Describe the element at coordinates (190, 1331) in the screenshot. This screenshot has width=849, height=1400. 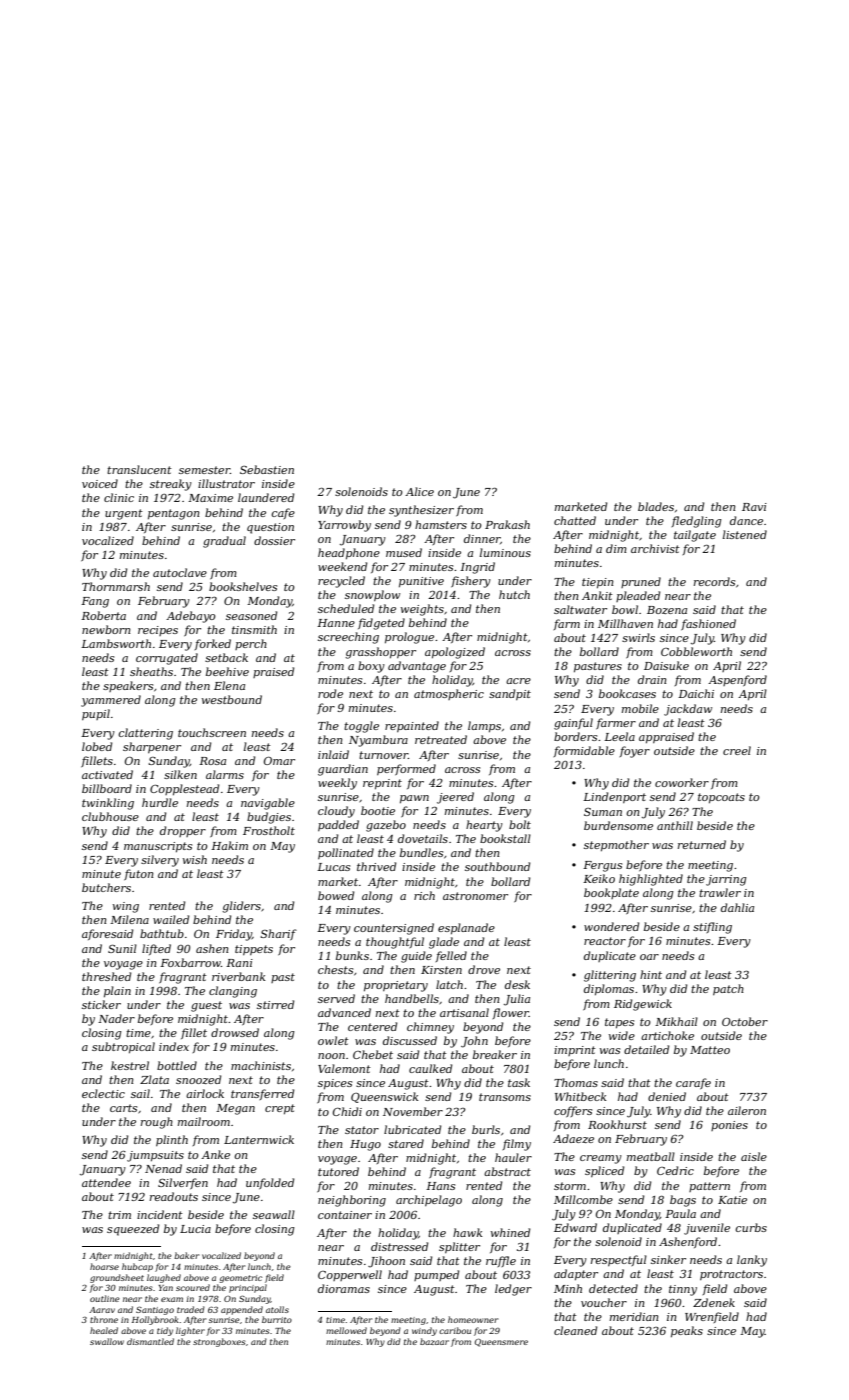
I see `lighter` at that location.
